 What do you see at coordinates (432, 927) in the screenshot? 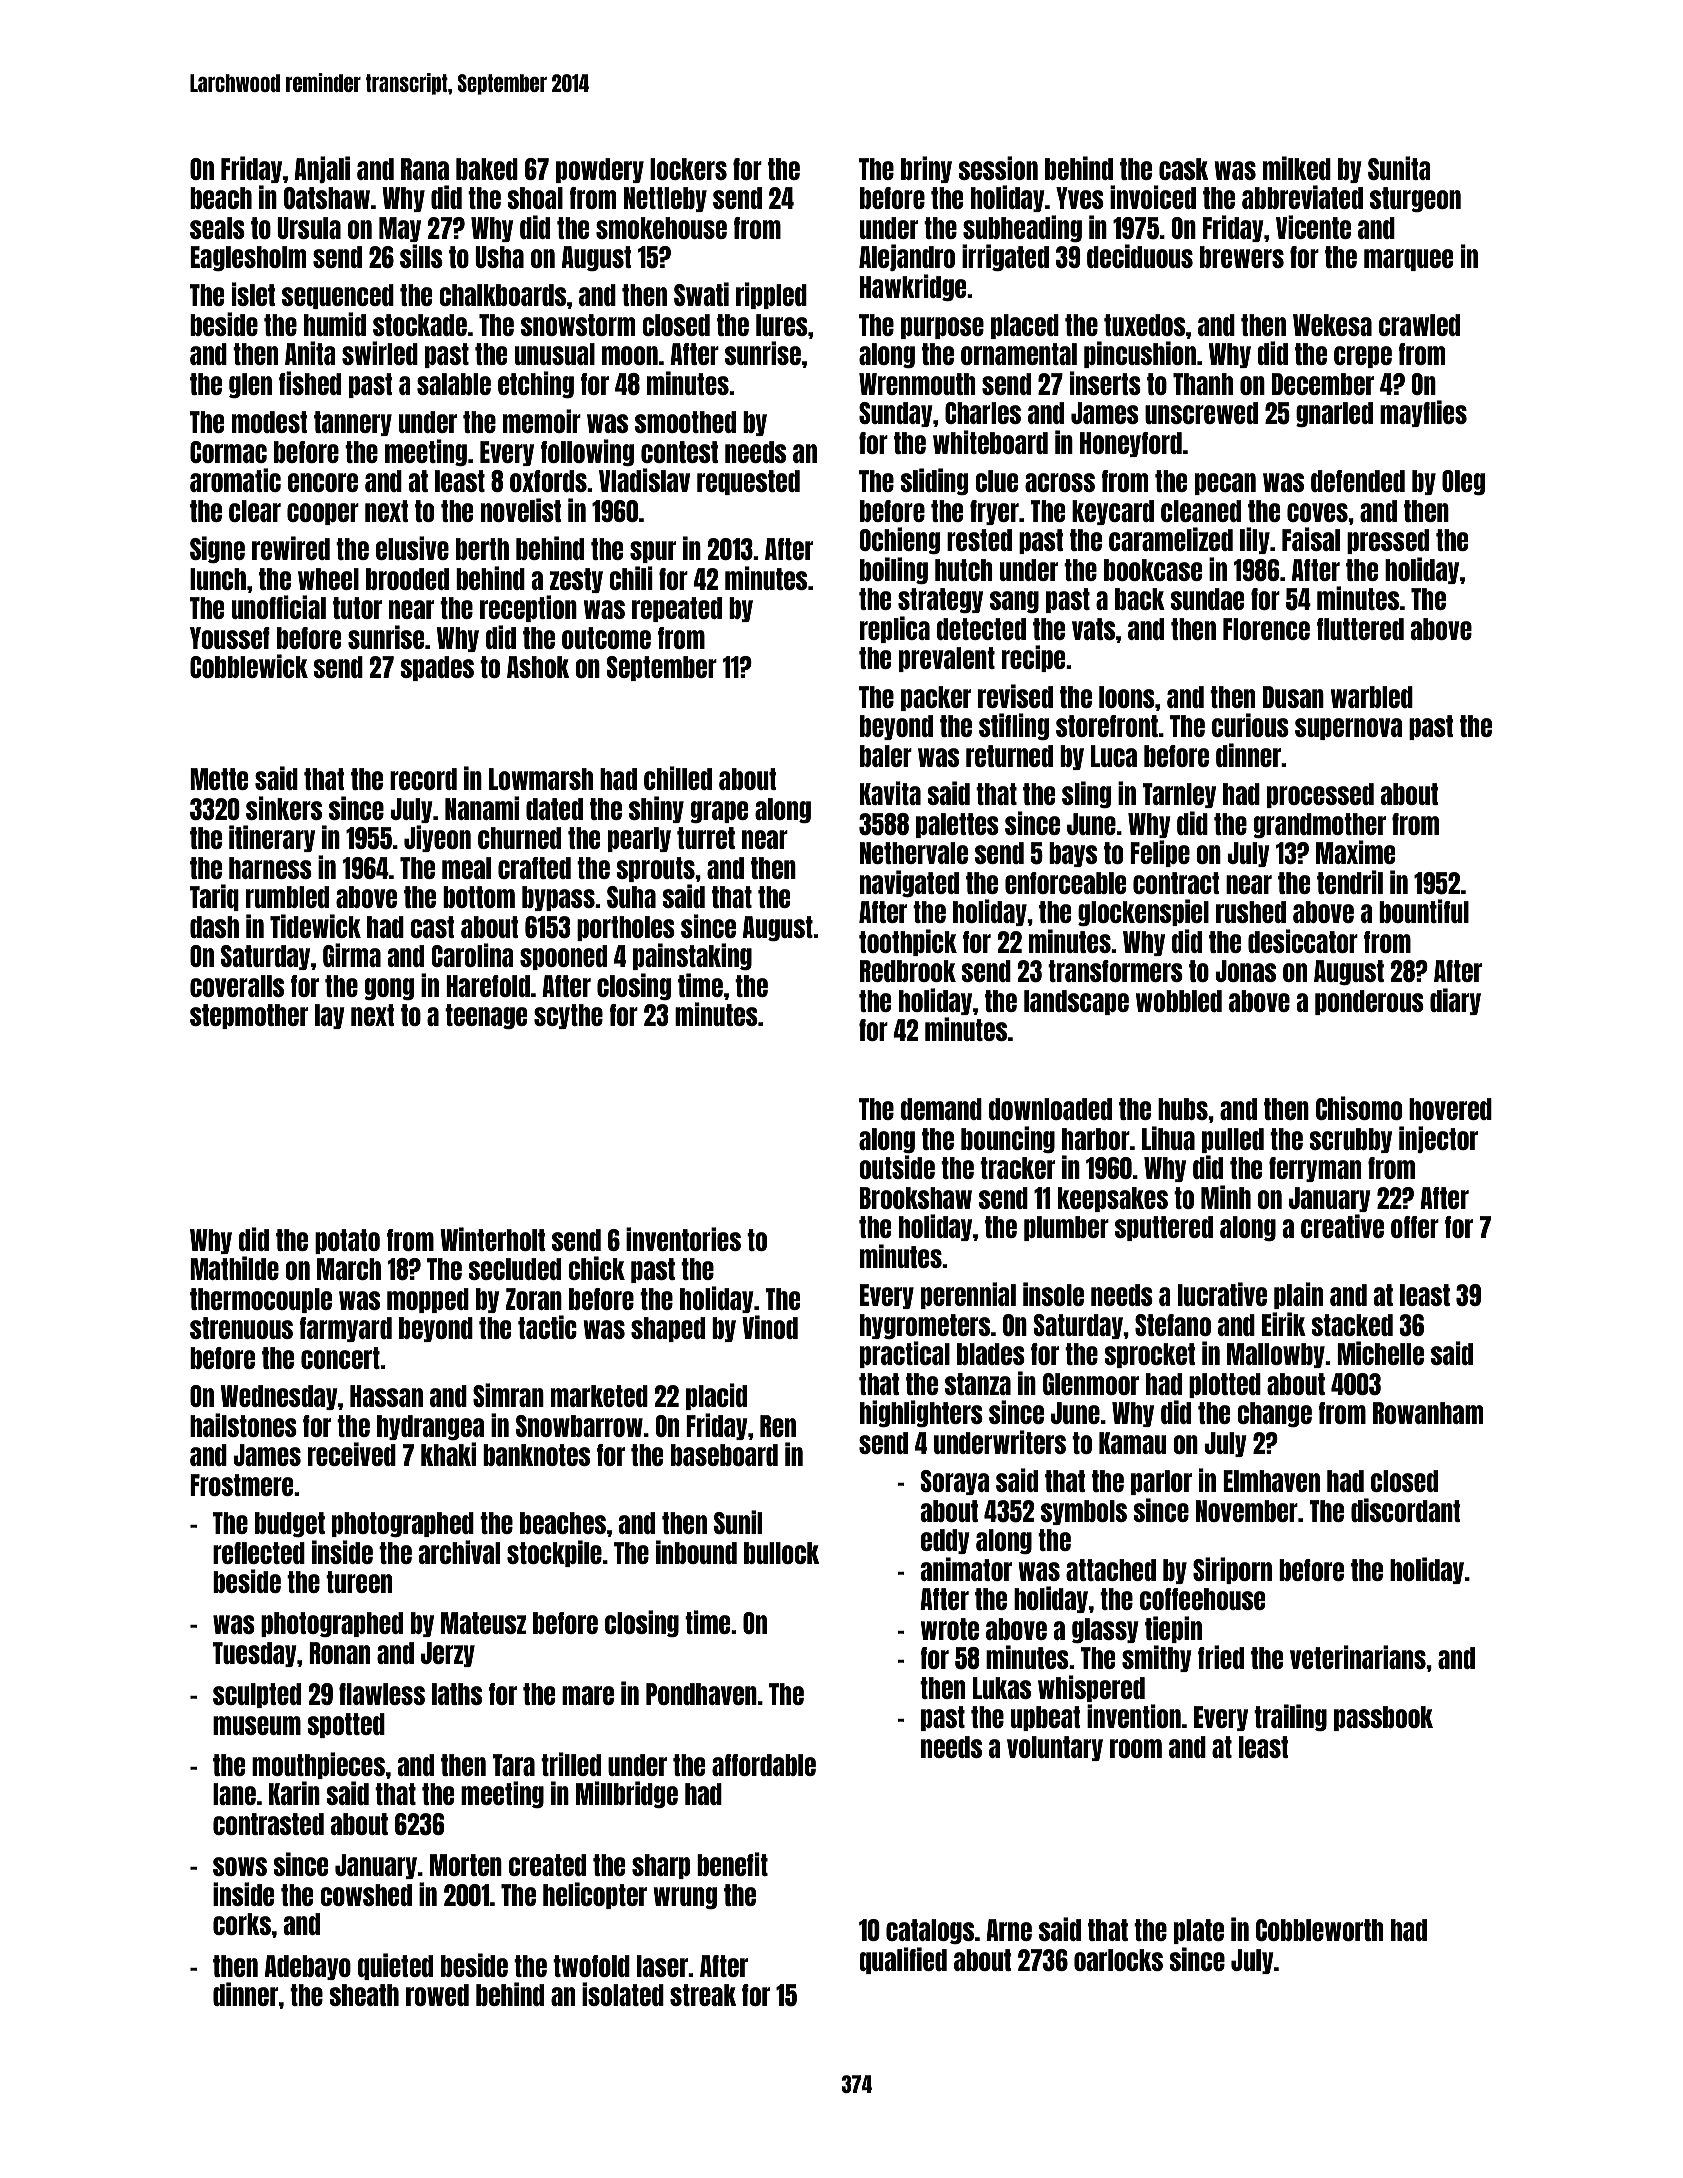
I see `cast` at bounding box center [432, 927].
